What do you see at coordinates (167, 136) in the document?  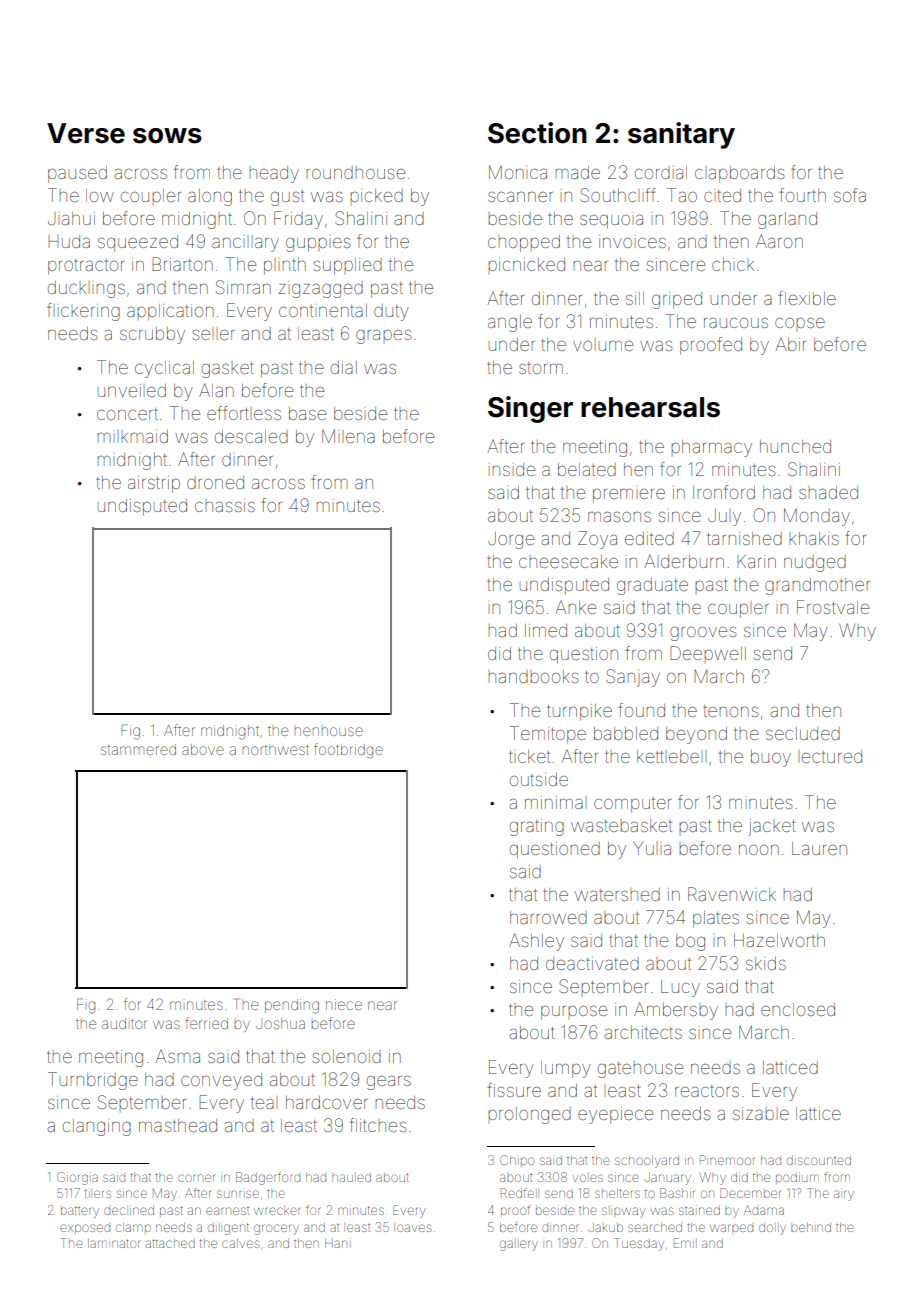 I see `sows` at bounding box center [167, 136].
